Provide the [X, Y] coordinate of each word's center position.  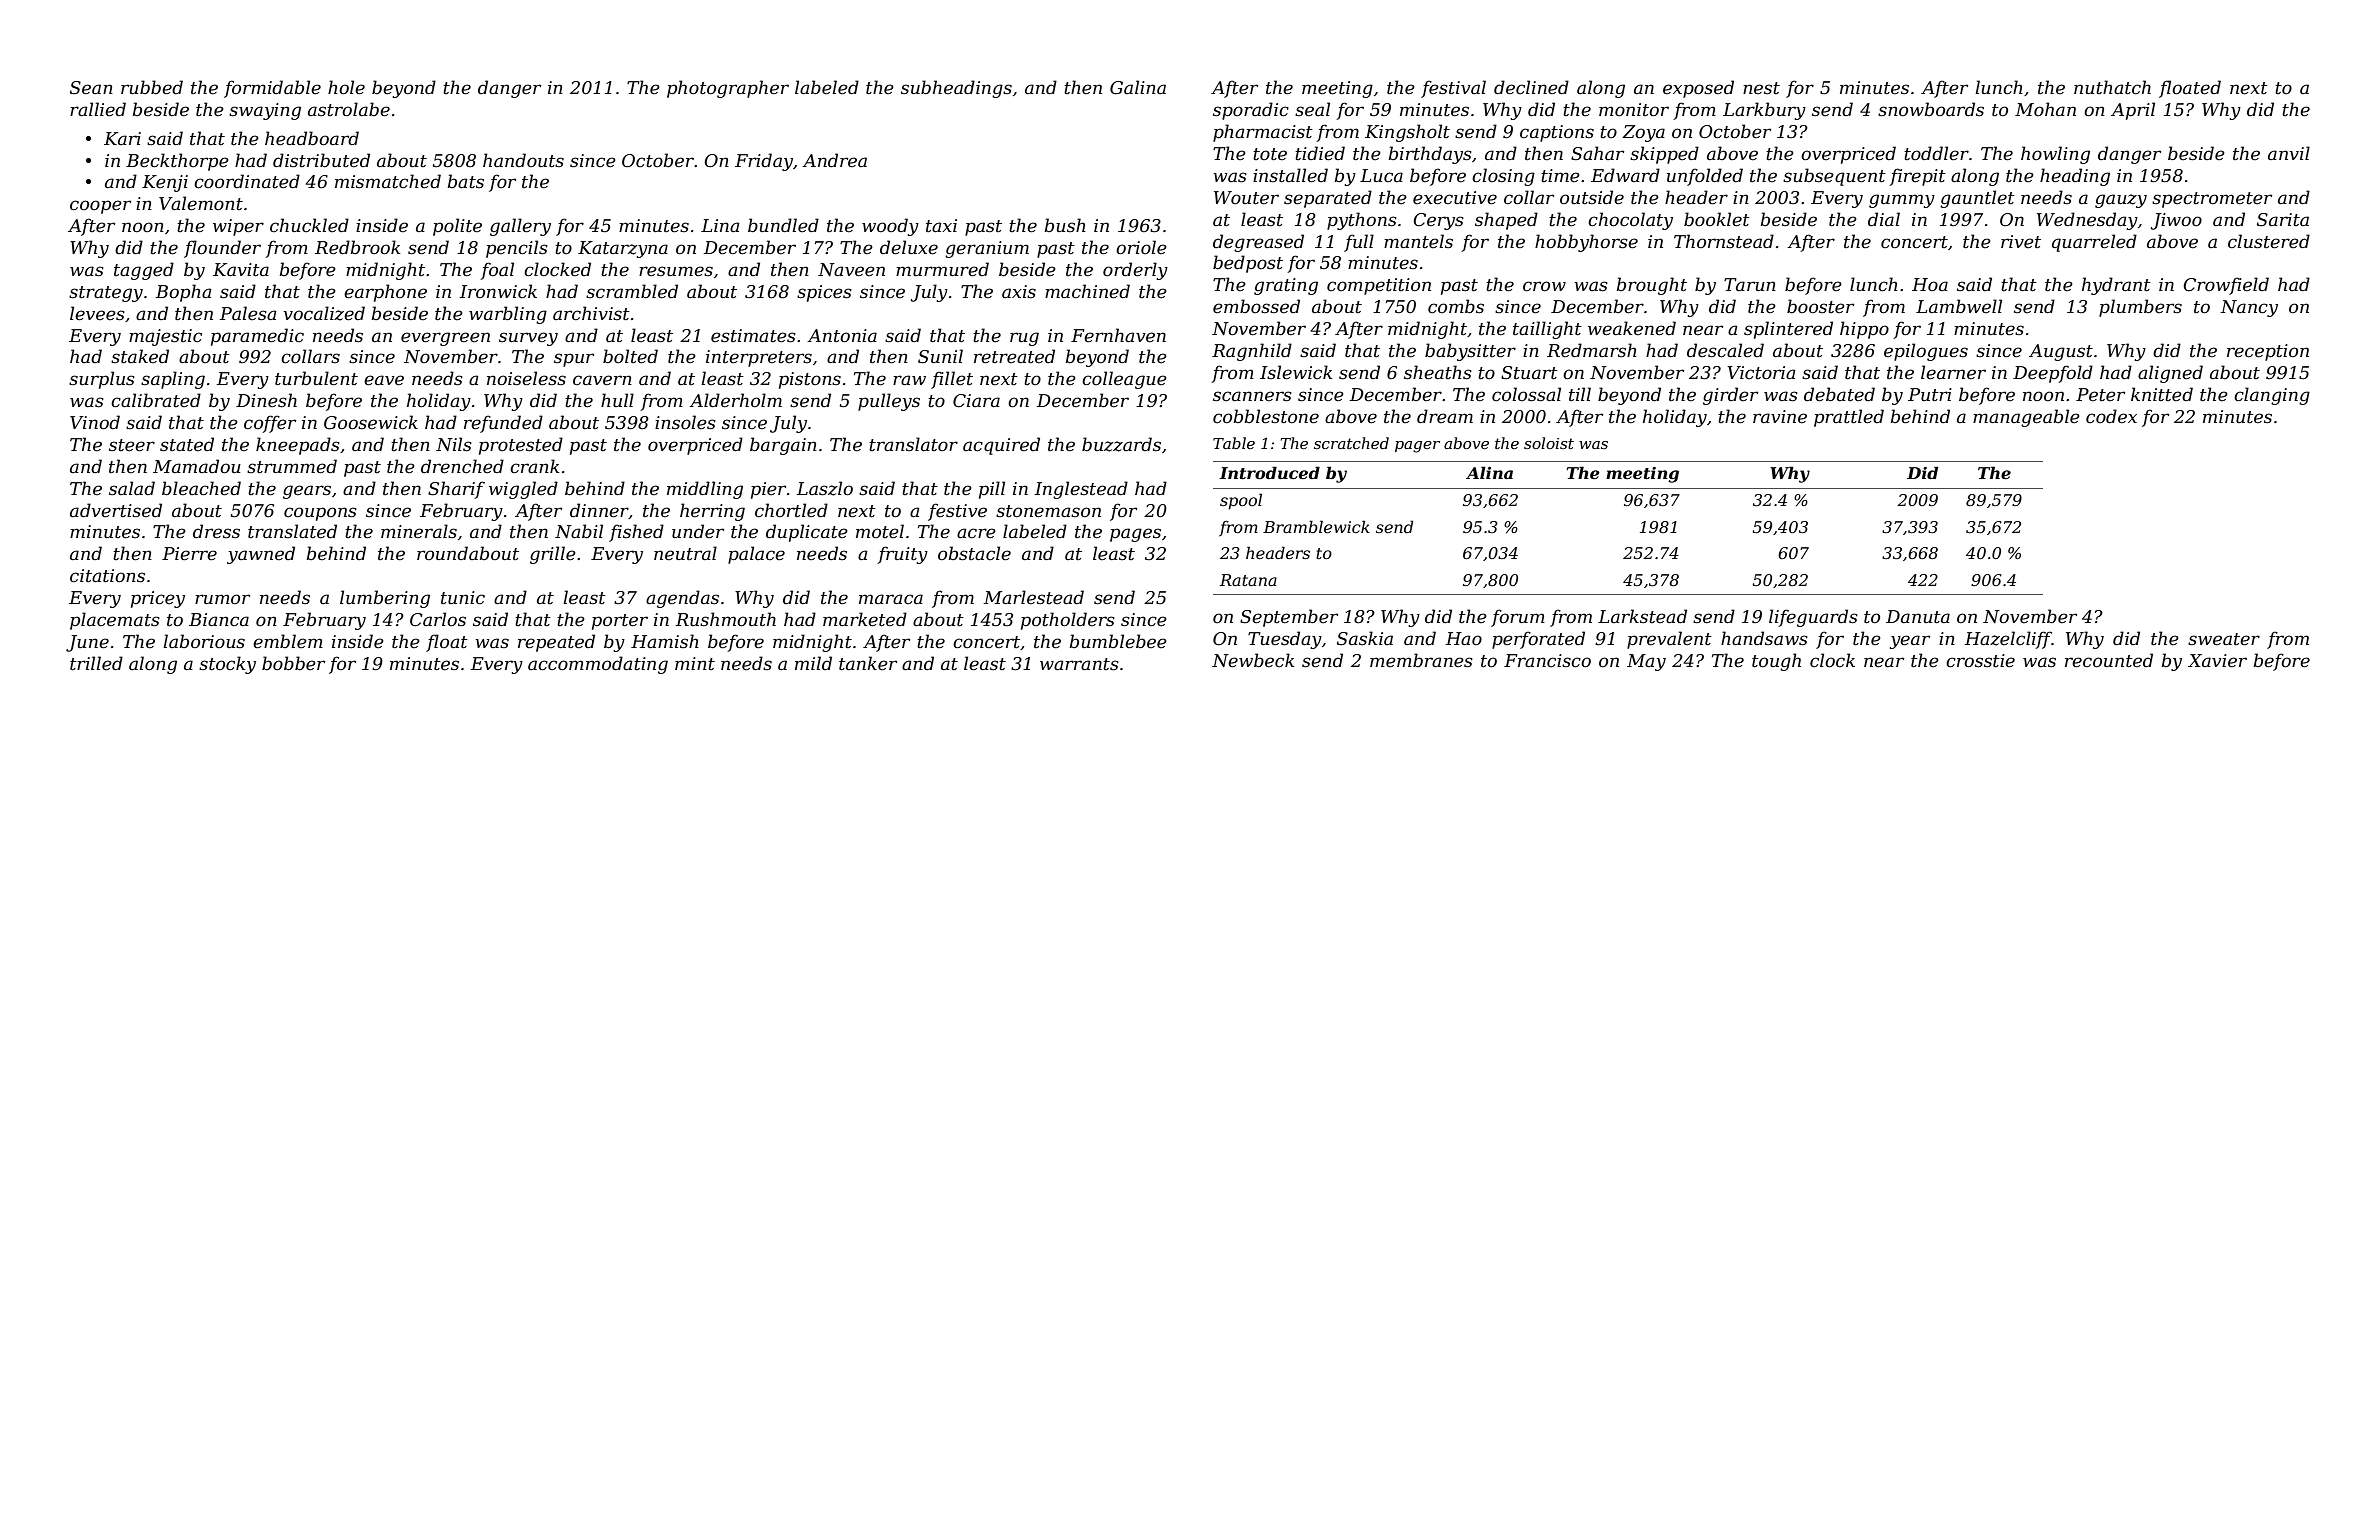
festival [1453, 89]
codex [2111, 416]
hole [346, 87]
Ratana [1248, 580]
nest [1761, 88]
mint [695, 663]
